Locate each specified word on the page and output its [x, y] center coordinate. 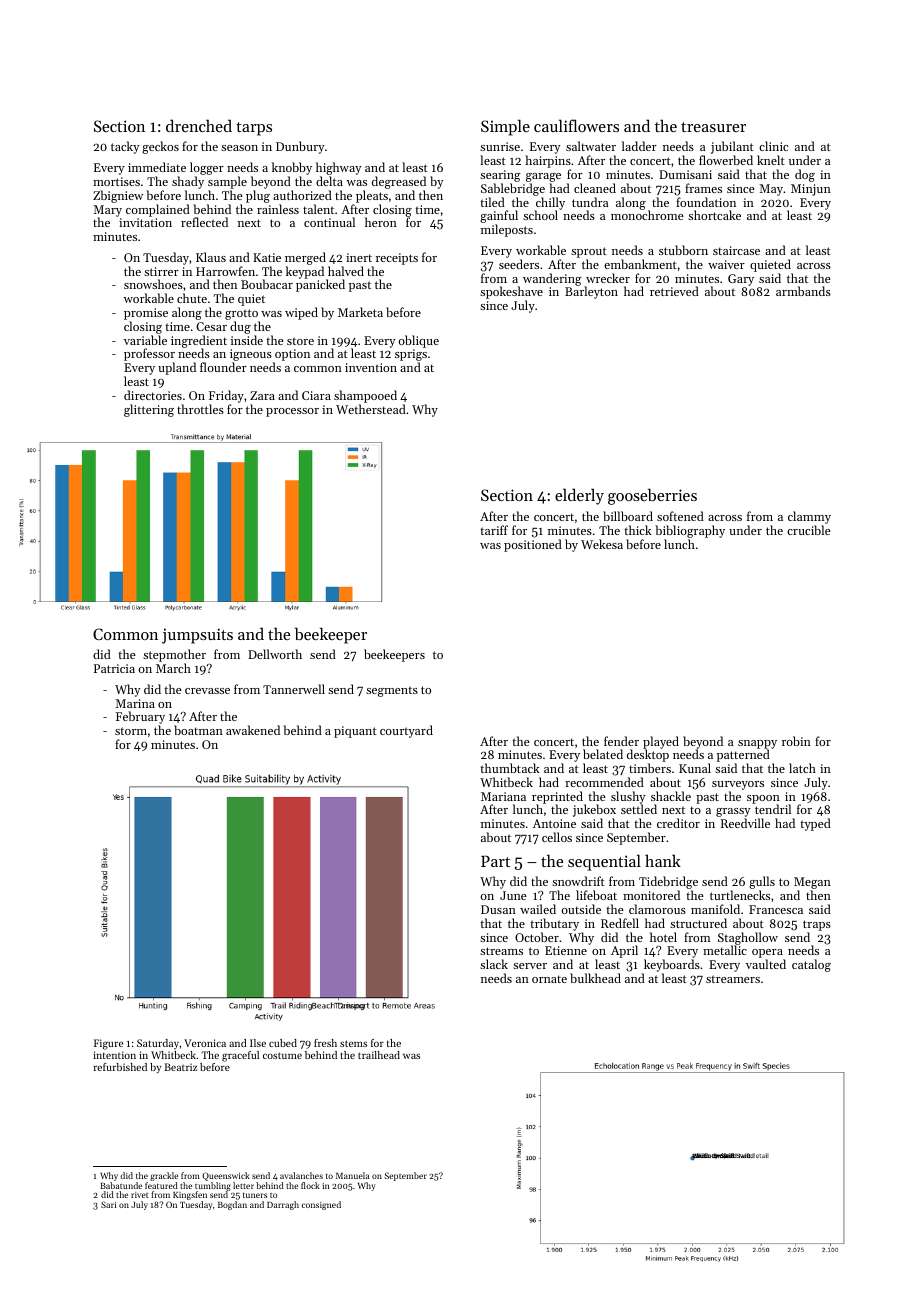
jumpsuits [197, 636]
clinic [773, 146]
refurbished [120, 1067]
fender [621, 741]
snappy [757, 745]
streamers [733, 979]
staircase [736, 250]
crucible [809, 530]
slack [494, 964]
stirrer [161, 271]
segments [392, 691]
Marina [135, 703]
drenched [199, 125]
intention [114, 1055]
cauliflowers [576, 125]
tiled [492, 202]
